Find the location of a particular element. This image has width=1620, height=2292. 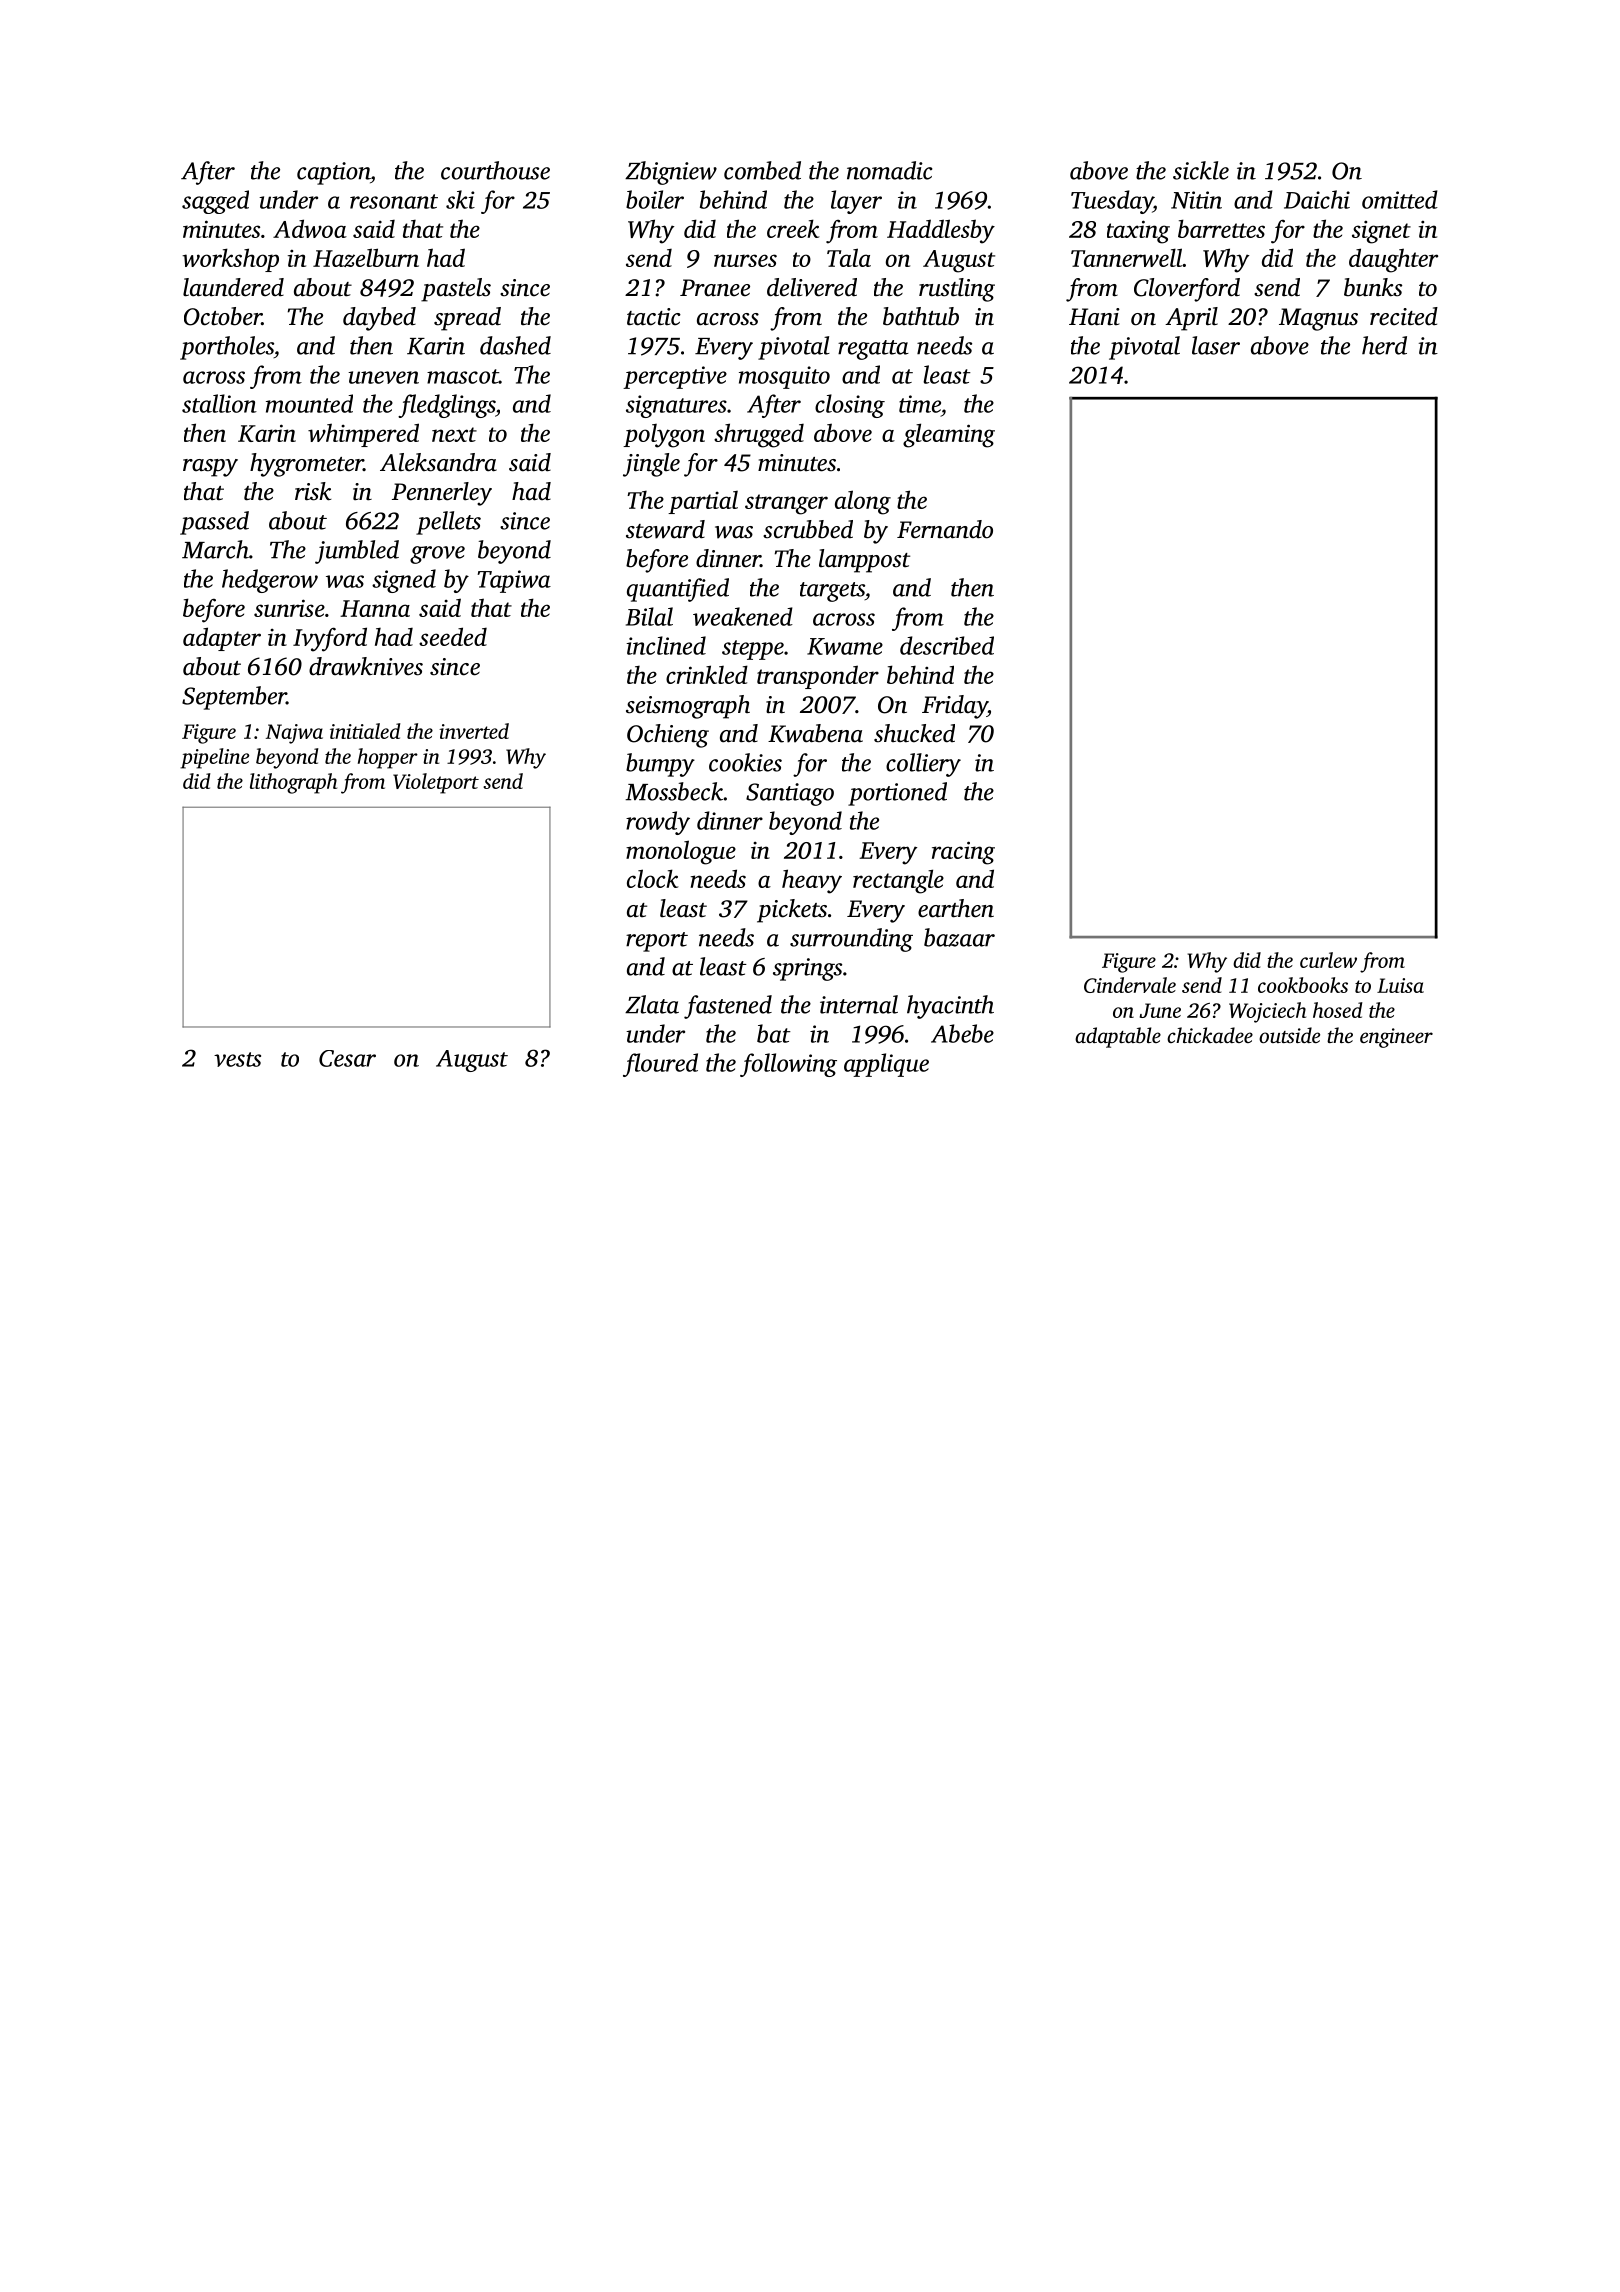

Cesar is located at coordinates (347, 1058).
